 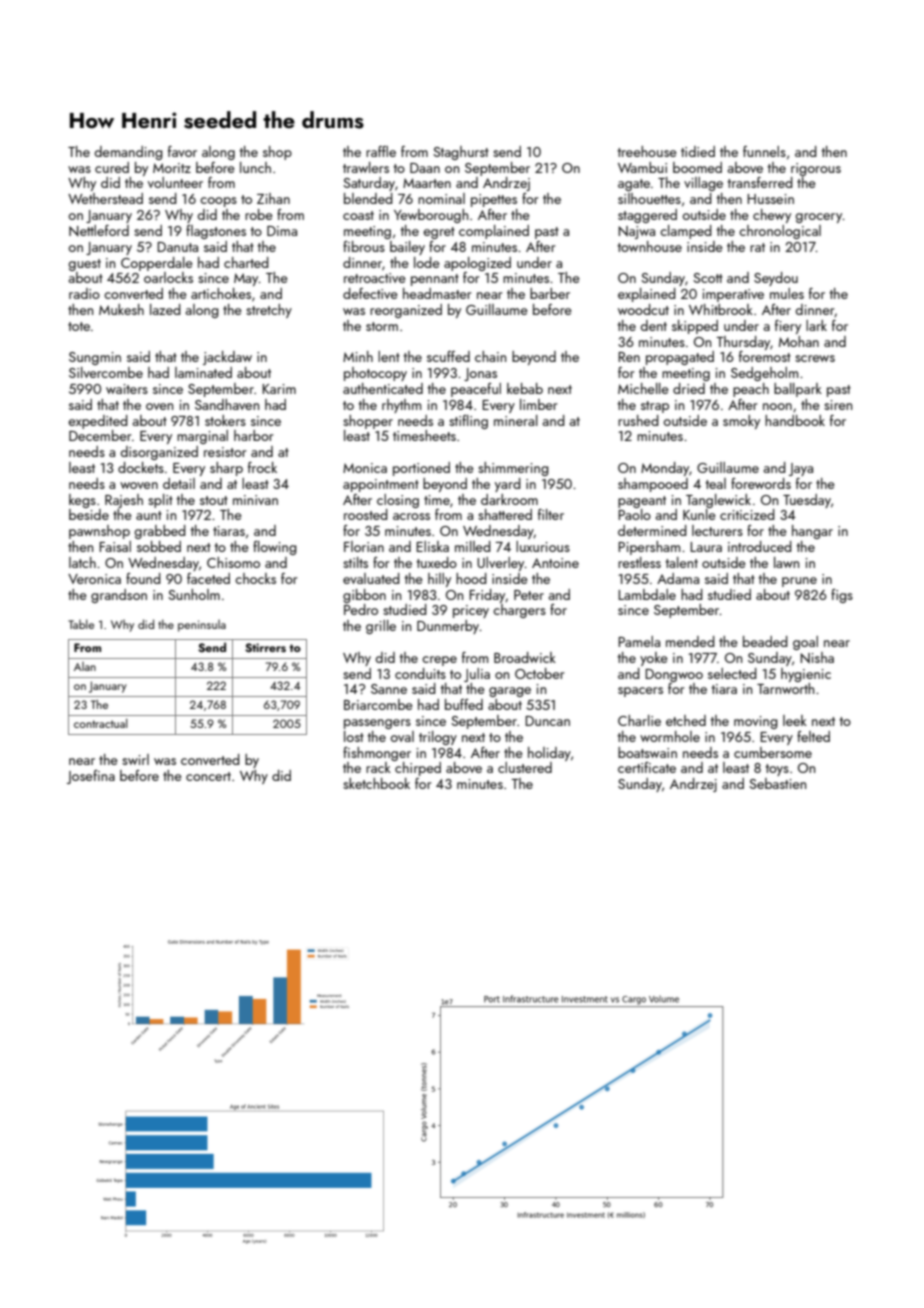 What do you see at coordinates (172, 168) in the screenshot?
I see `Moritz` at bounding box center [172, 168].
